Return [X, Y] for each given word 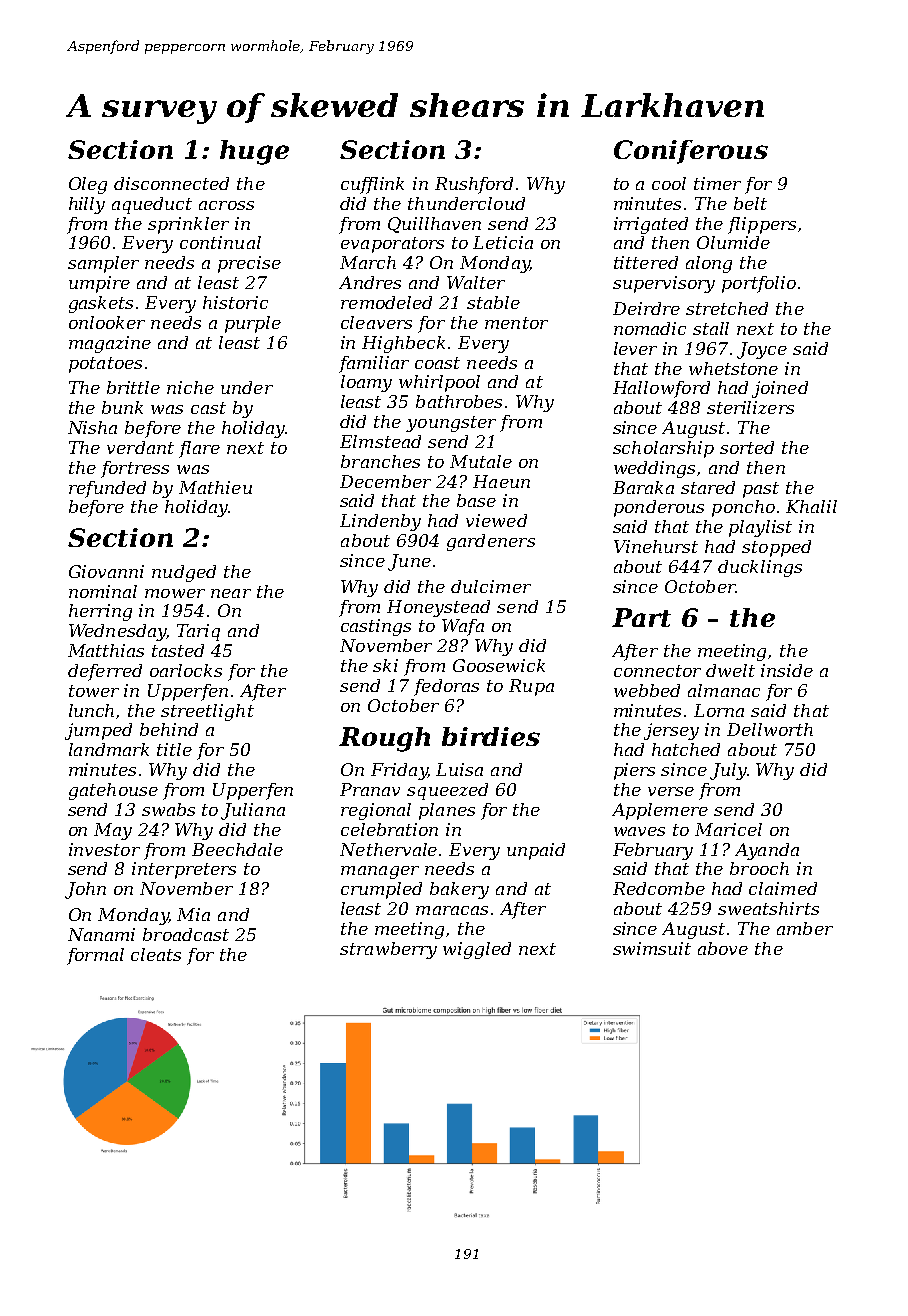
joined [780, 389]
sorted [747, 447]
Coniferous [691, 152]
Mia [193, 914]
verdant [140, 447]
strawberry [388, 950]
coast [437, 363]
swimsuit [652, 948]
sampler [103, 264]
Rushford [474, 185]
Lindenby [380, 522]
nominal [103, 591]
